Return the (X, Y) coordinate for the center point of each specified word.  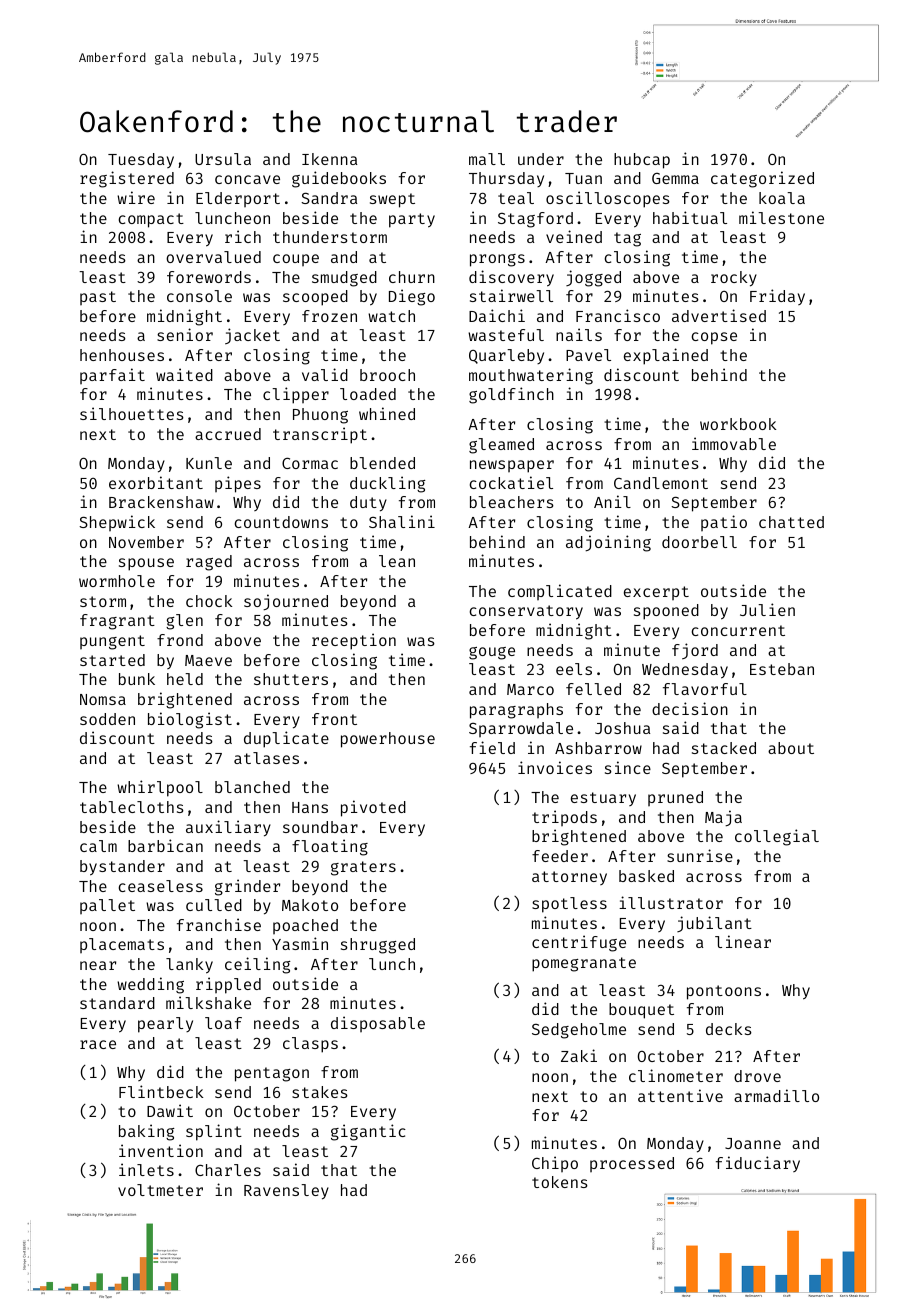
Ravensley (286, 1192)
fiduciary (758, 1164)
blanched (252, 787)
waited (184, 374)
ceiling (258, 965)
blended (382, 463)
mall (487, 159)
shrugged (378, 946)
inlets (146, 1169)
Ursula (223, 159)
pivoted (373, 808)
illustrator (671, 902)
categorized (762, 179)
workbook (738, 424)
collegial (777, 837)
